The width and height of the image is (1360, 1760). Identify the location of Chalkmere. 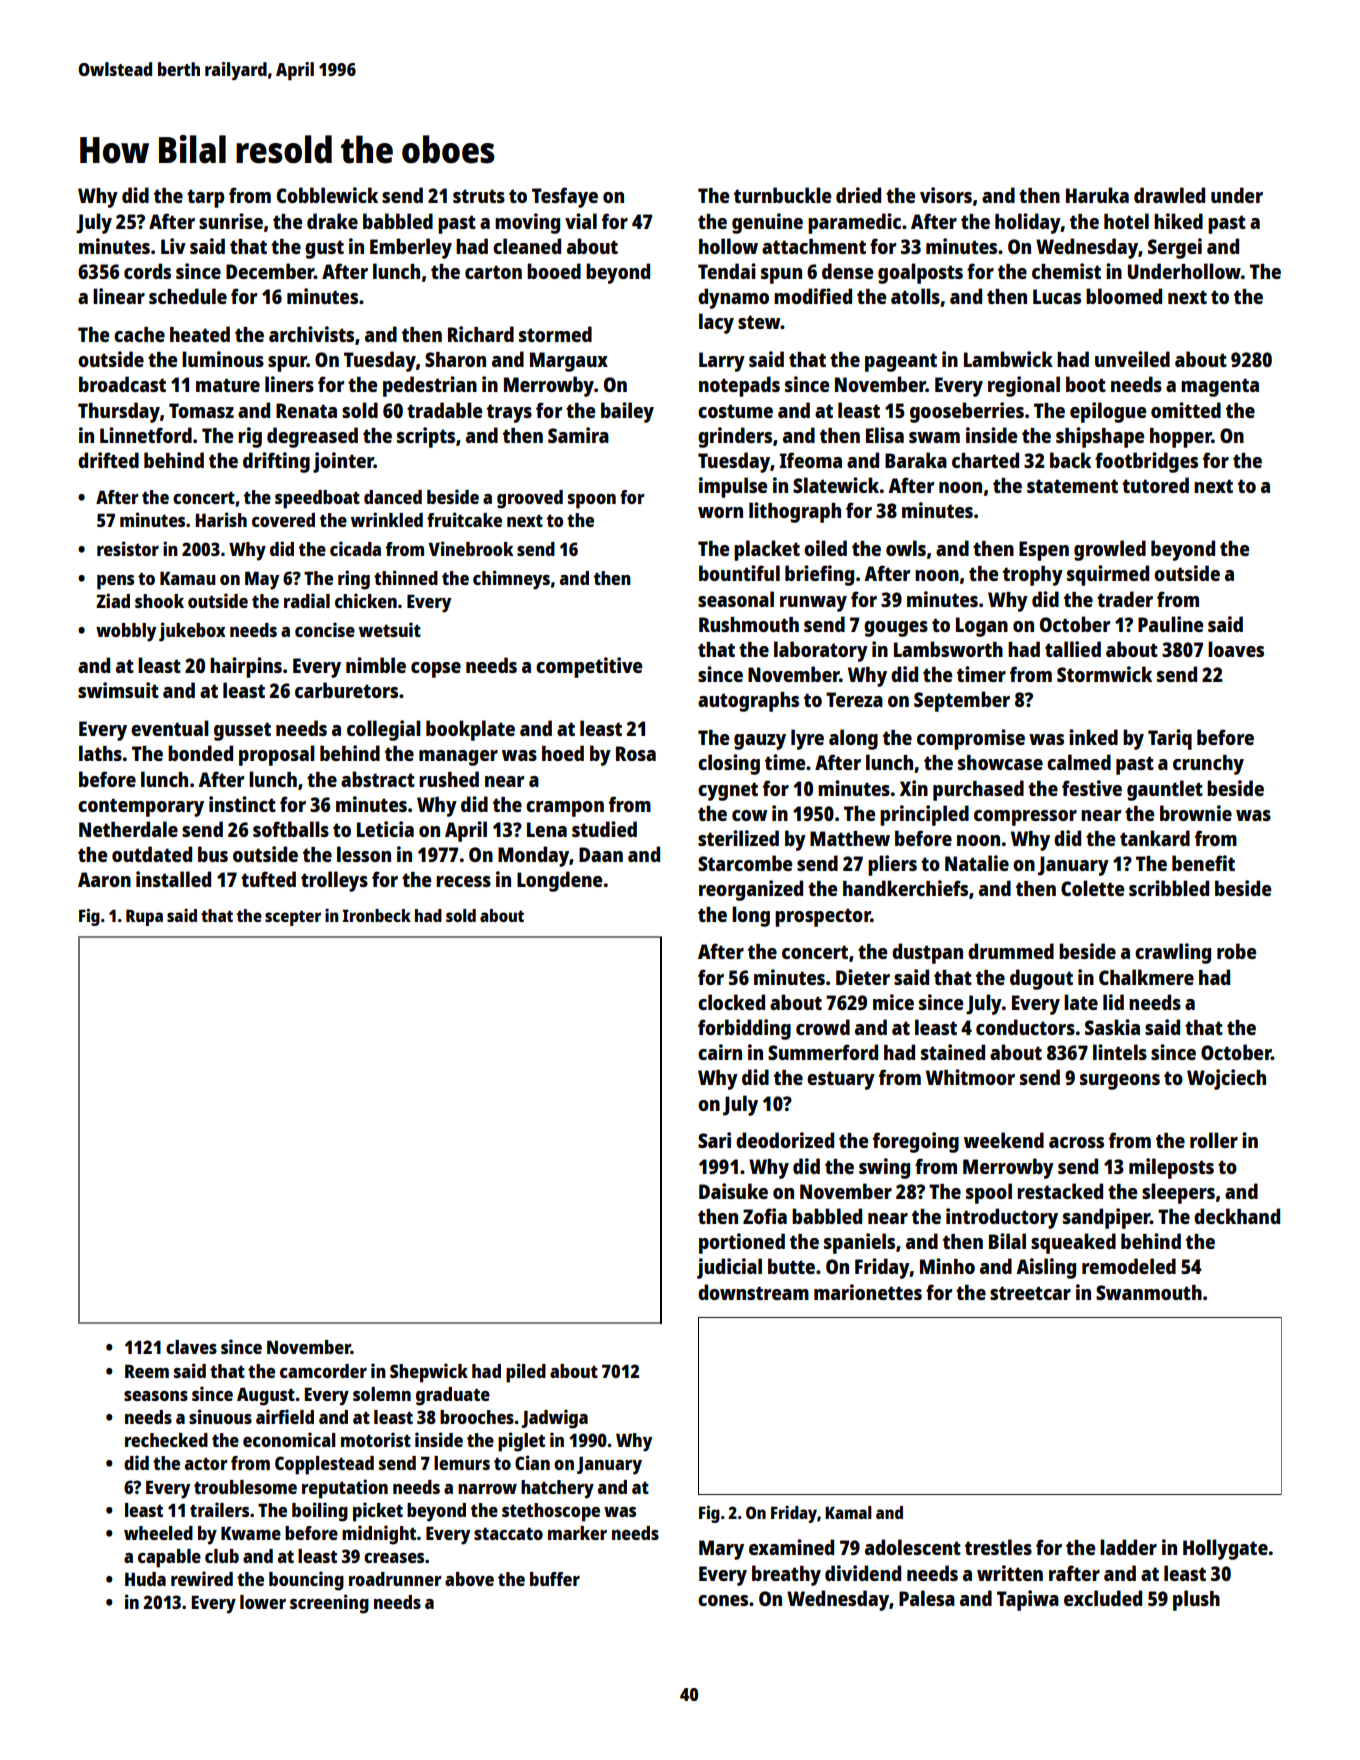
(1146, 977).
